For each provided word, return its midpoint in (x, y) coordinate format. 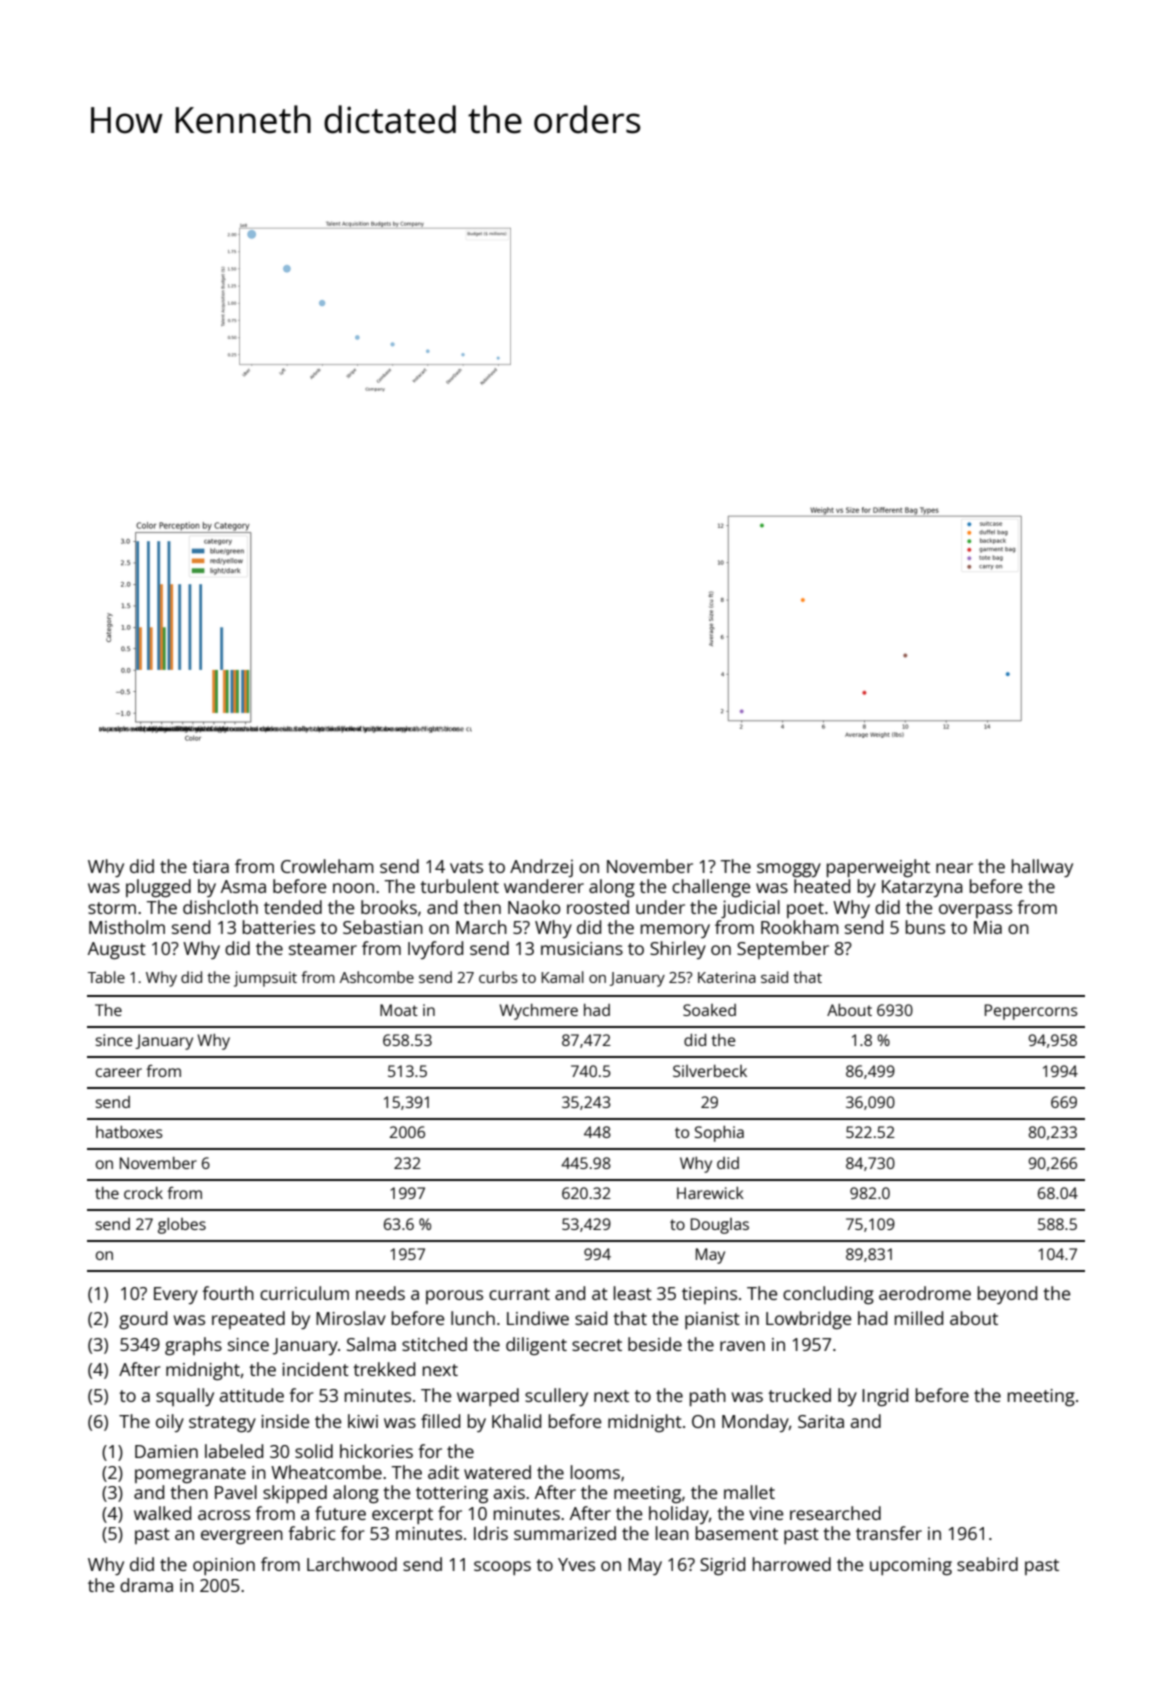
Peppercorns (1031, 1012)
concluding (828, 1295)
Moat (399, 1010)
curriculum (304, 1293)
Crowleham (327, 866)
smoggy (789, 870)
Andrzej (541, 868)
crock (143, 1193)
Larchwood (352, 1564)
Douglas (720, 1226)
